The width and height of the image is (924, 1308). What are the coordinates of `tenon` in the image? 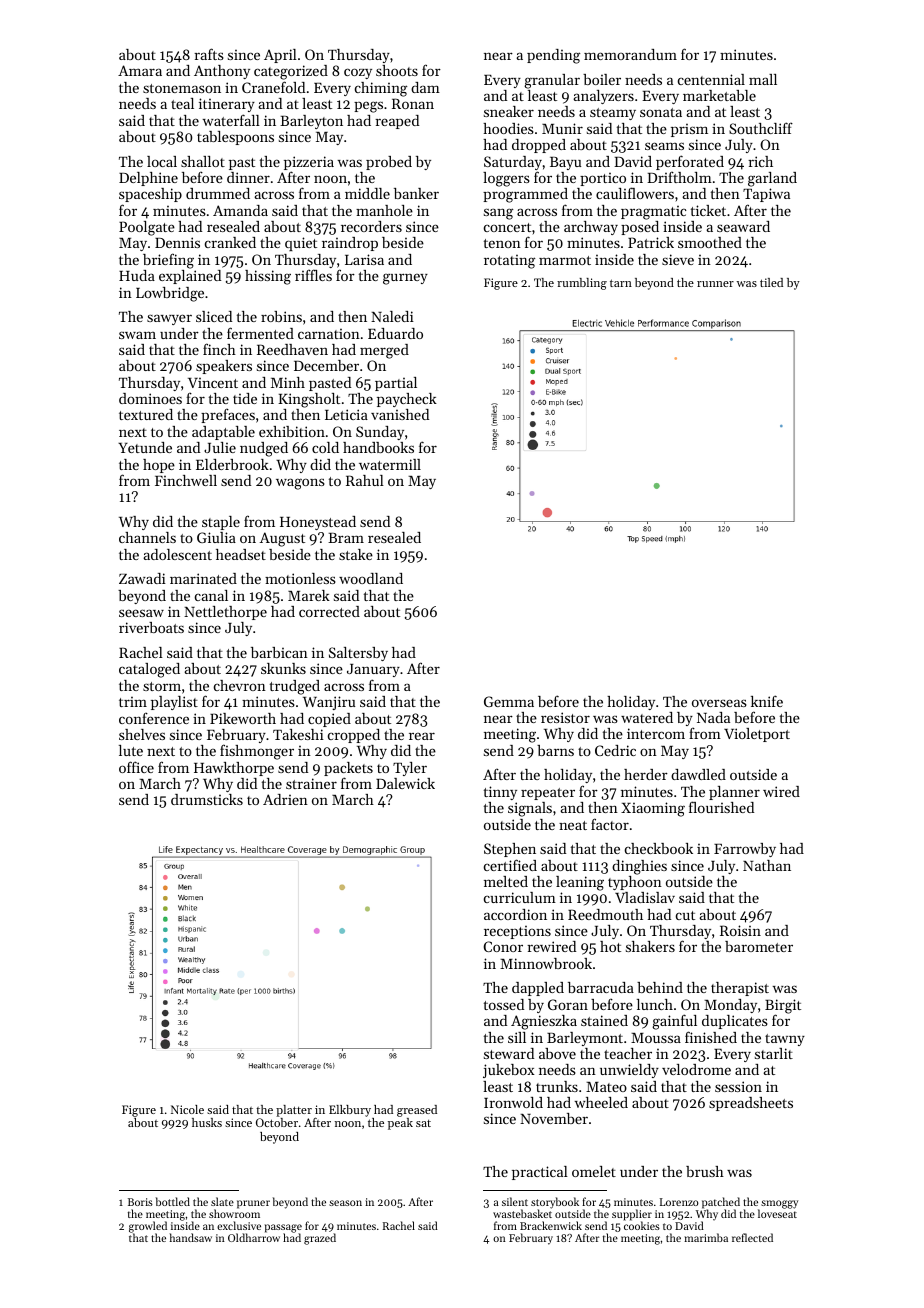 It's located at (502, 243).
